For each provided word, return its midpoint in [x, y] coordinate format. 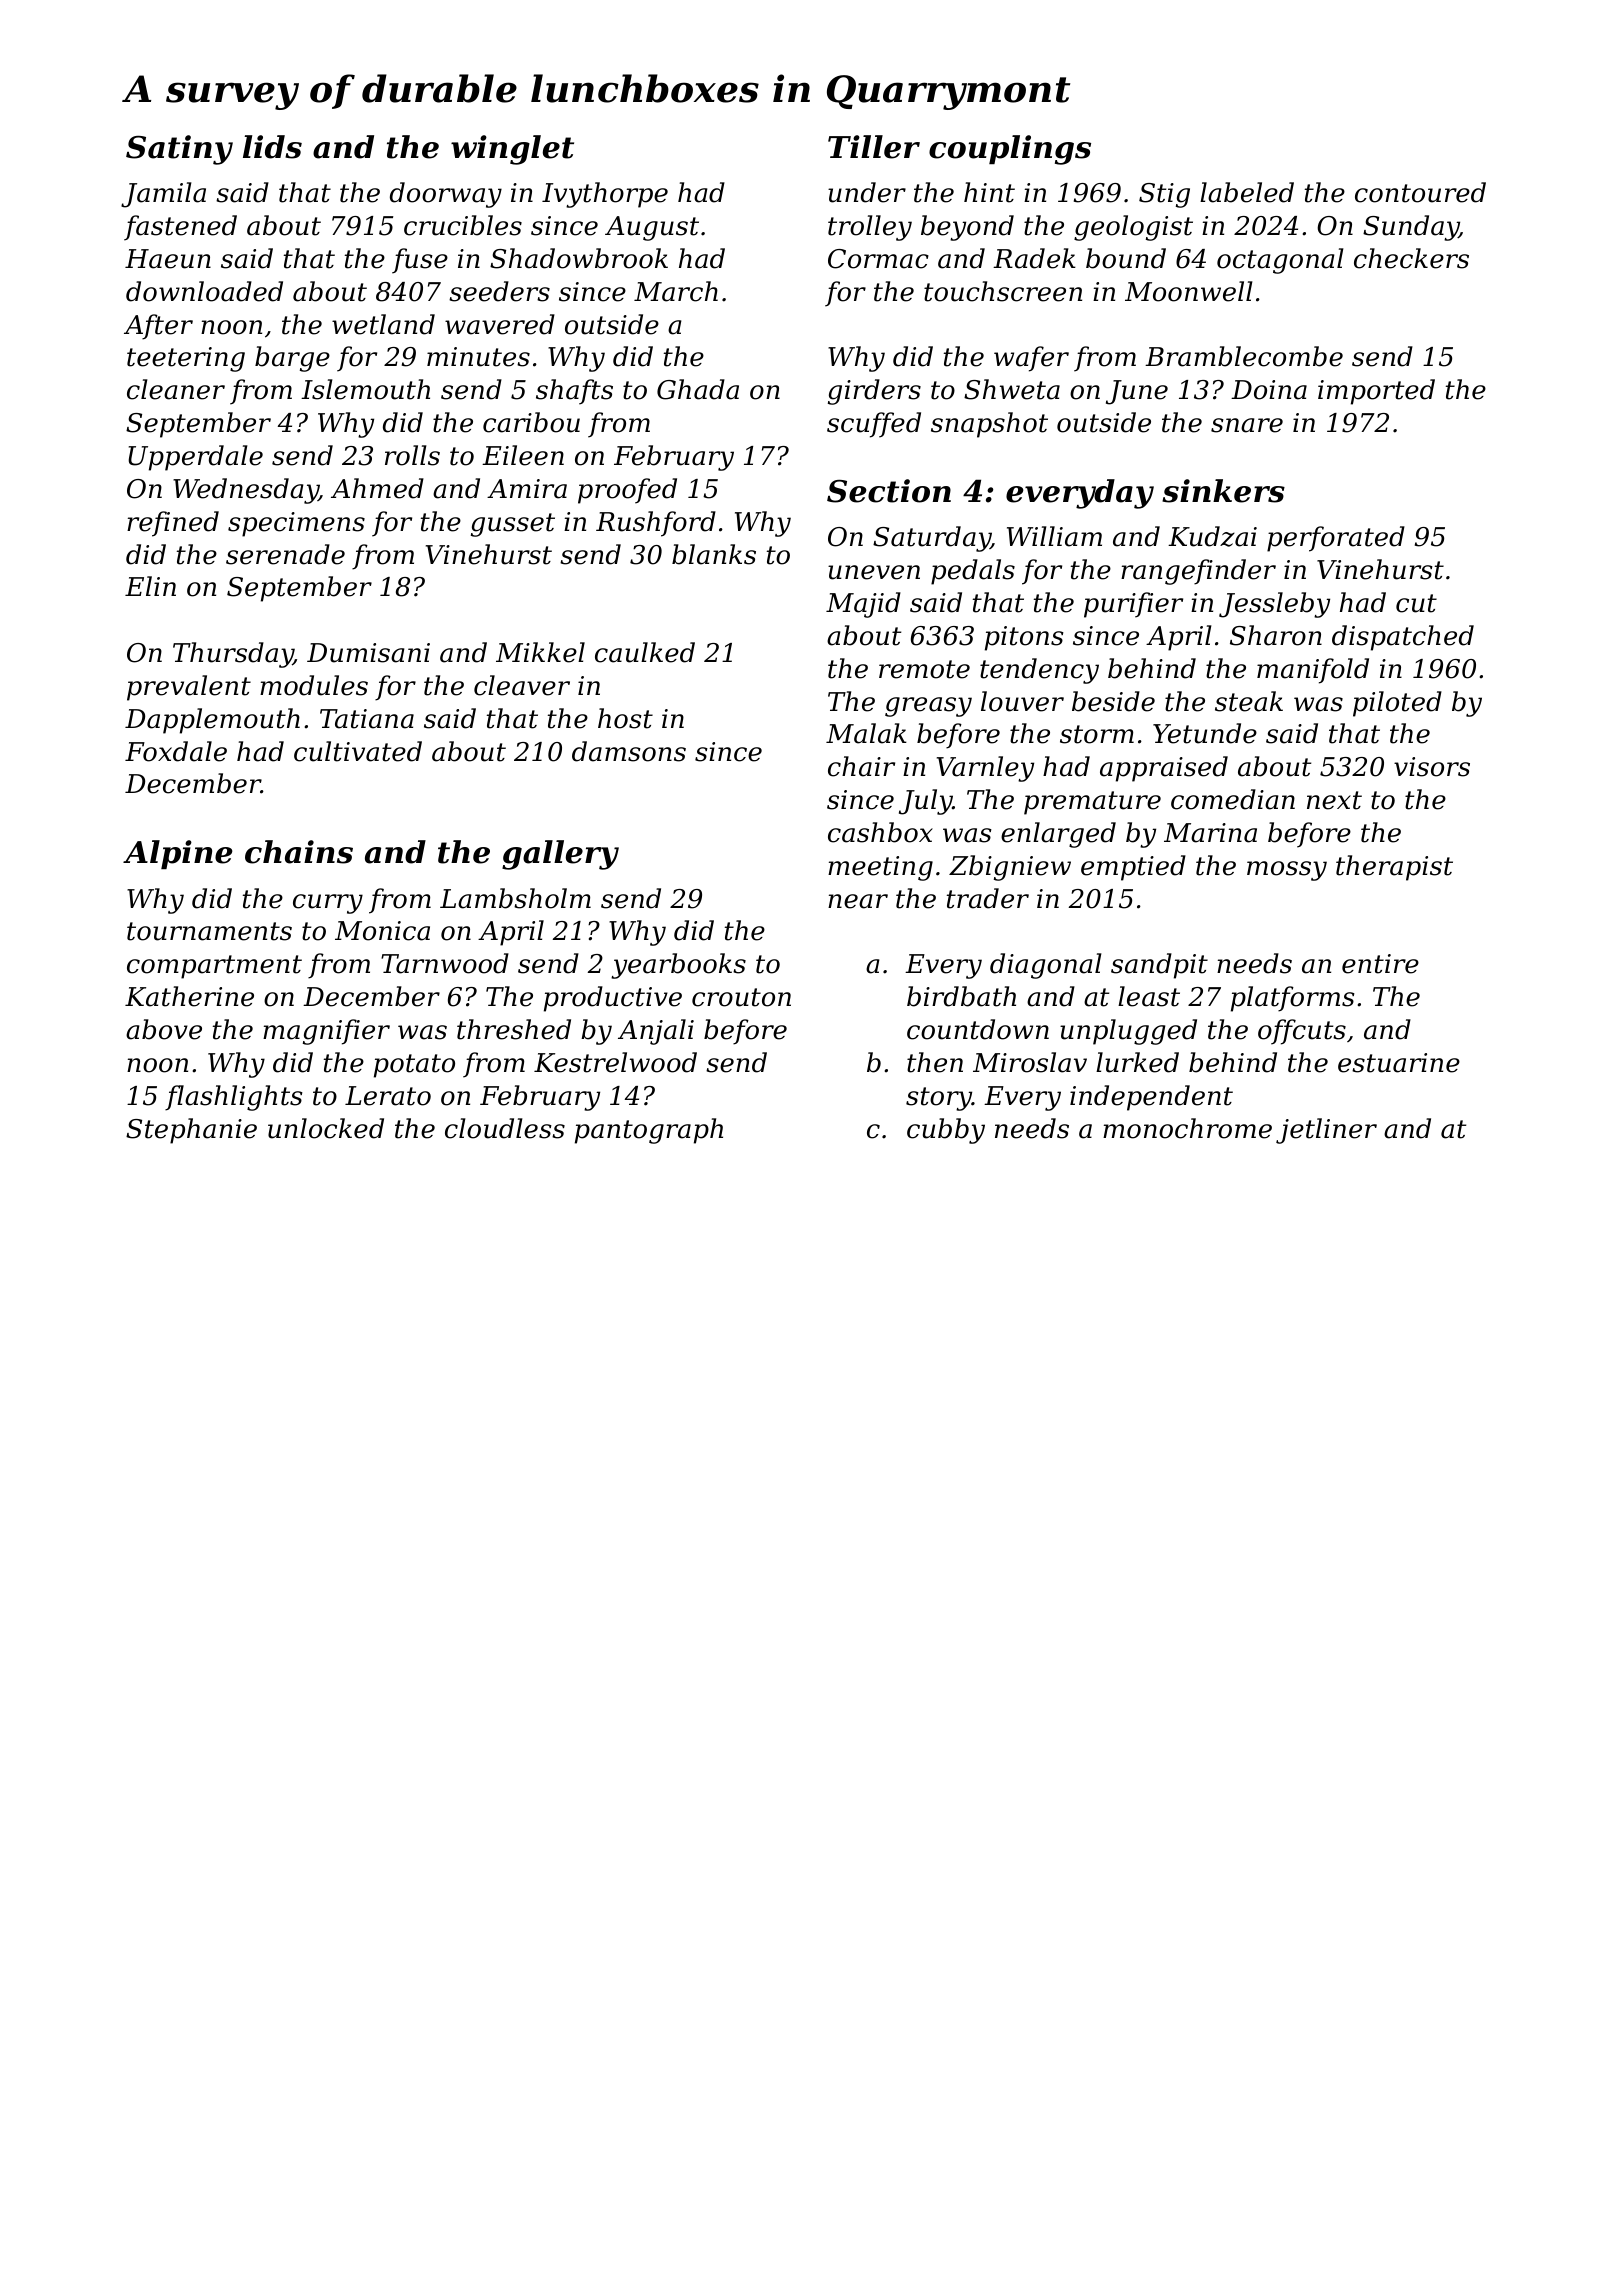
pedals [973, 572]
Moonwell [1189, 291]
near [858, 901]
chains [299, 852]
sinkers [1223, 491]
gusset [513, 525]
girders [874, 392]
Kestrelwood [615, 1062]
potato [414, 1066]
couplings [1010, 150]
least [1149, 996]
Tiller [874, 147]
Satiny [179, 150]
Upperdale [195, 458]
